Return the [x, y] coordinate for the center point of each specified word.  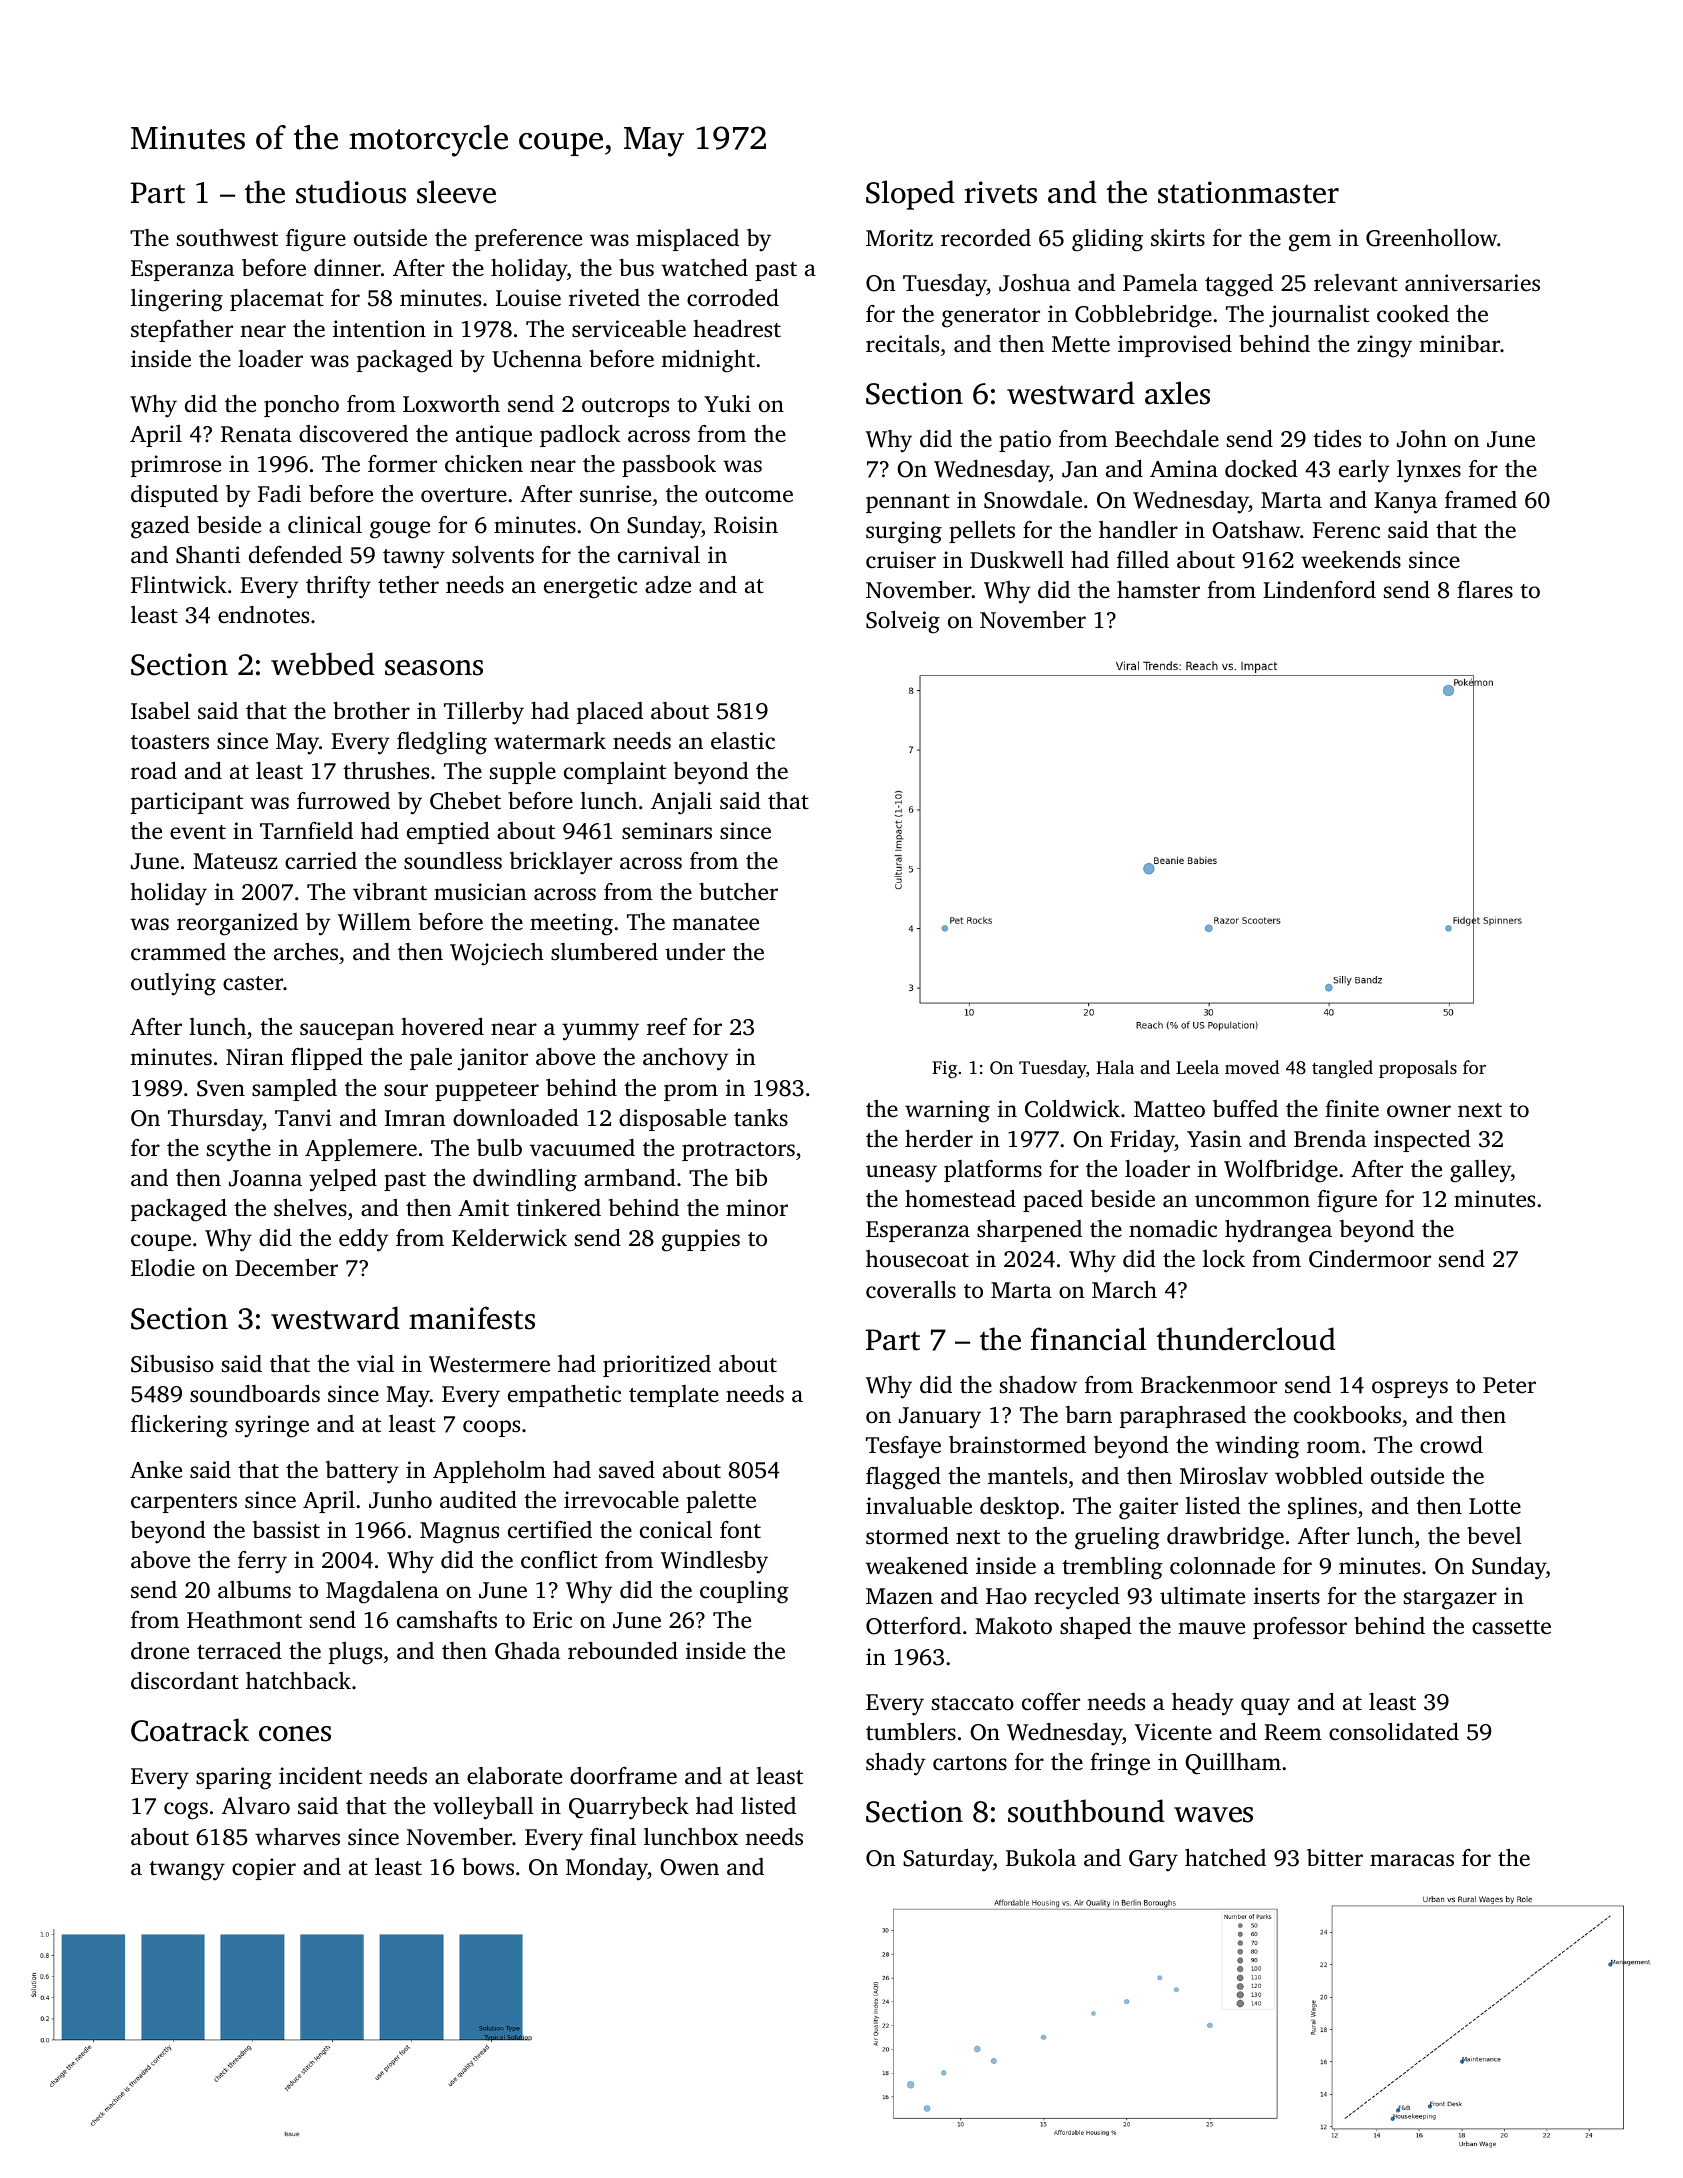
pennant [908, 503]
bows [488, 1867]
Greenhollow [1431, 238]
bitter [1335, 1857]
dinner [347, 268]
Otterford [913, 1626]
